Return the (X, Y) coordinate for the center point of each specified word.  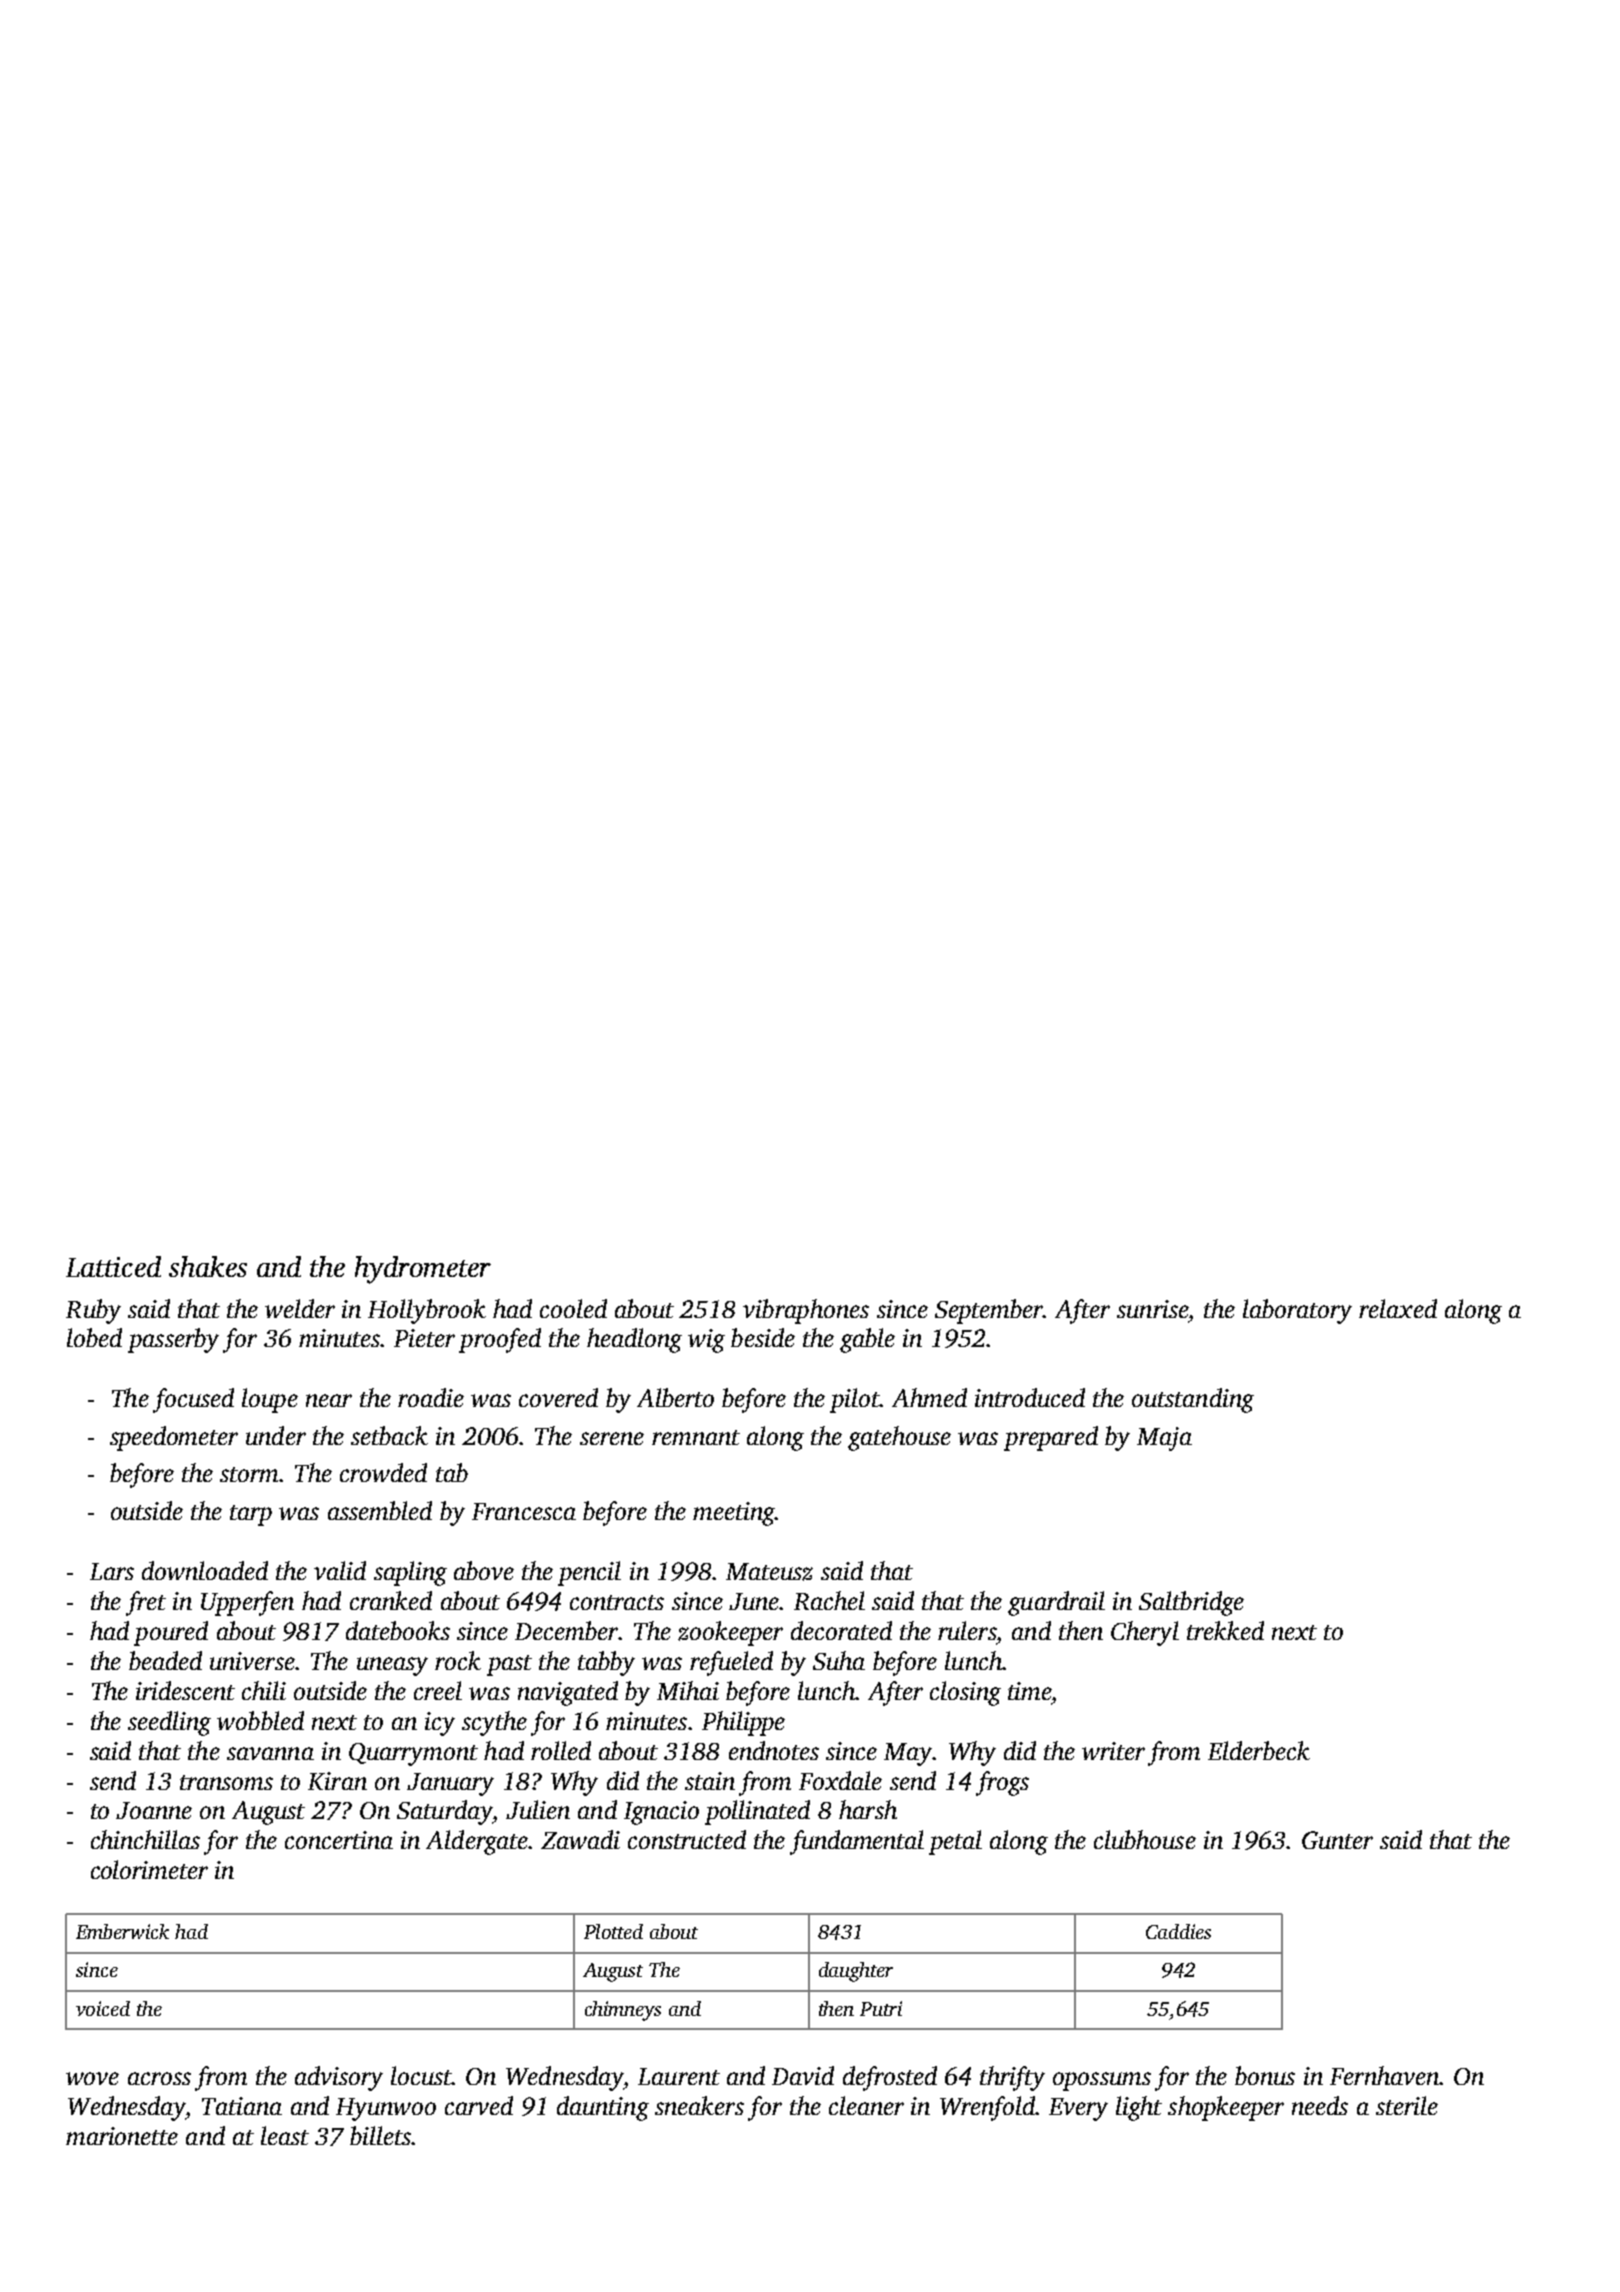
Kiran (337, 1781)
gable (867, 1340)
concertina (339, 1840)
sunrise (1152, 1309)
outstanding (1193, 1400)
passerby (173, 1340)
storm (249, 1474)
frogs (1002, 1783)
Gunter (1337, 1840)
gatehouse (899, 1438)
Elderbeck (1259, 1750)
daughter (856, 1972)
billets (380, 2135)
